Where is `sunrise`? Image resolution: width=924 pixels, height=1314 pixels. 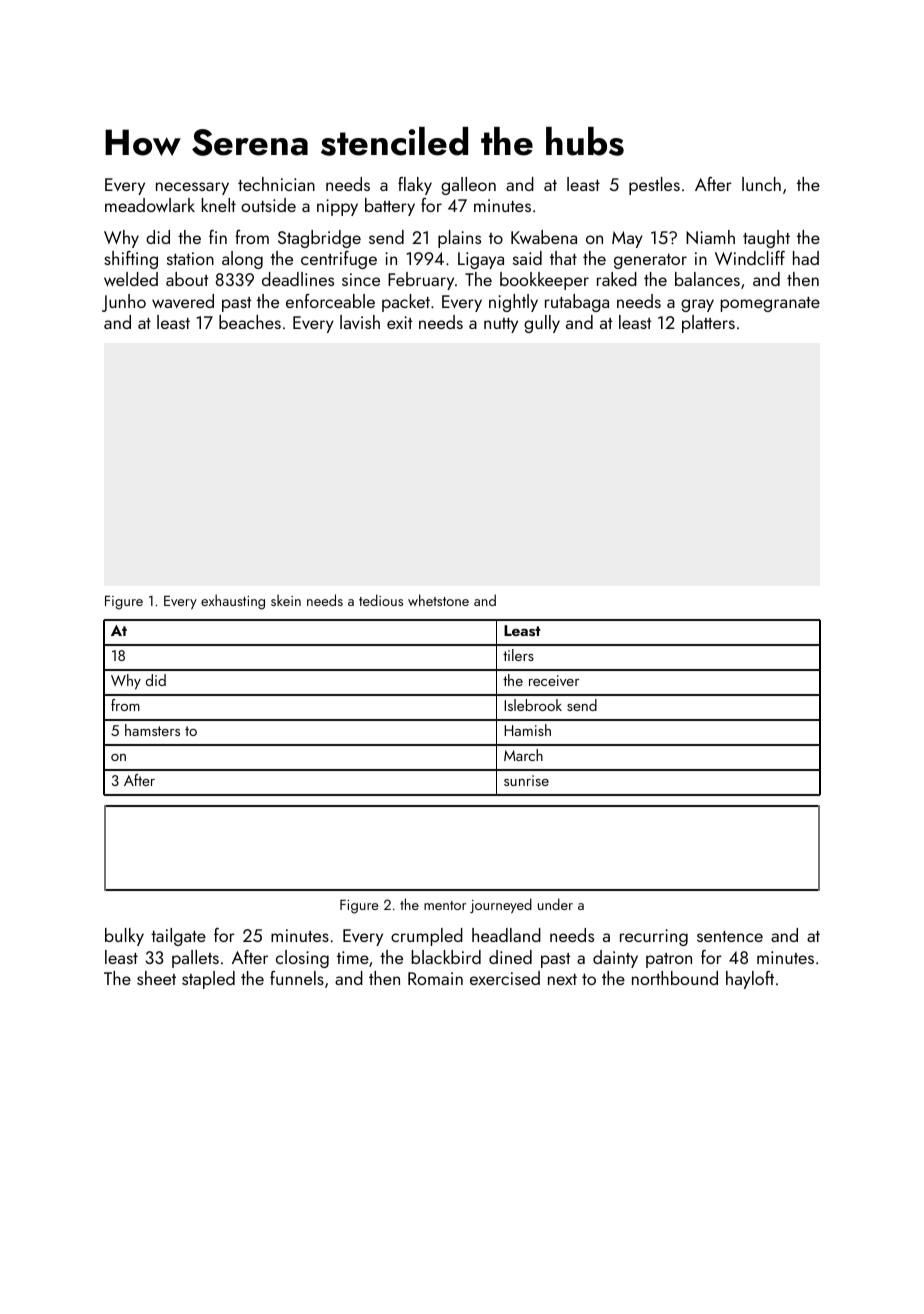 sunrise is located at coordinates (526, 780).
